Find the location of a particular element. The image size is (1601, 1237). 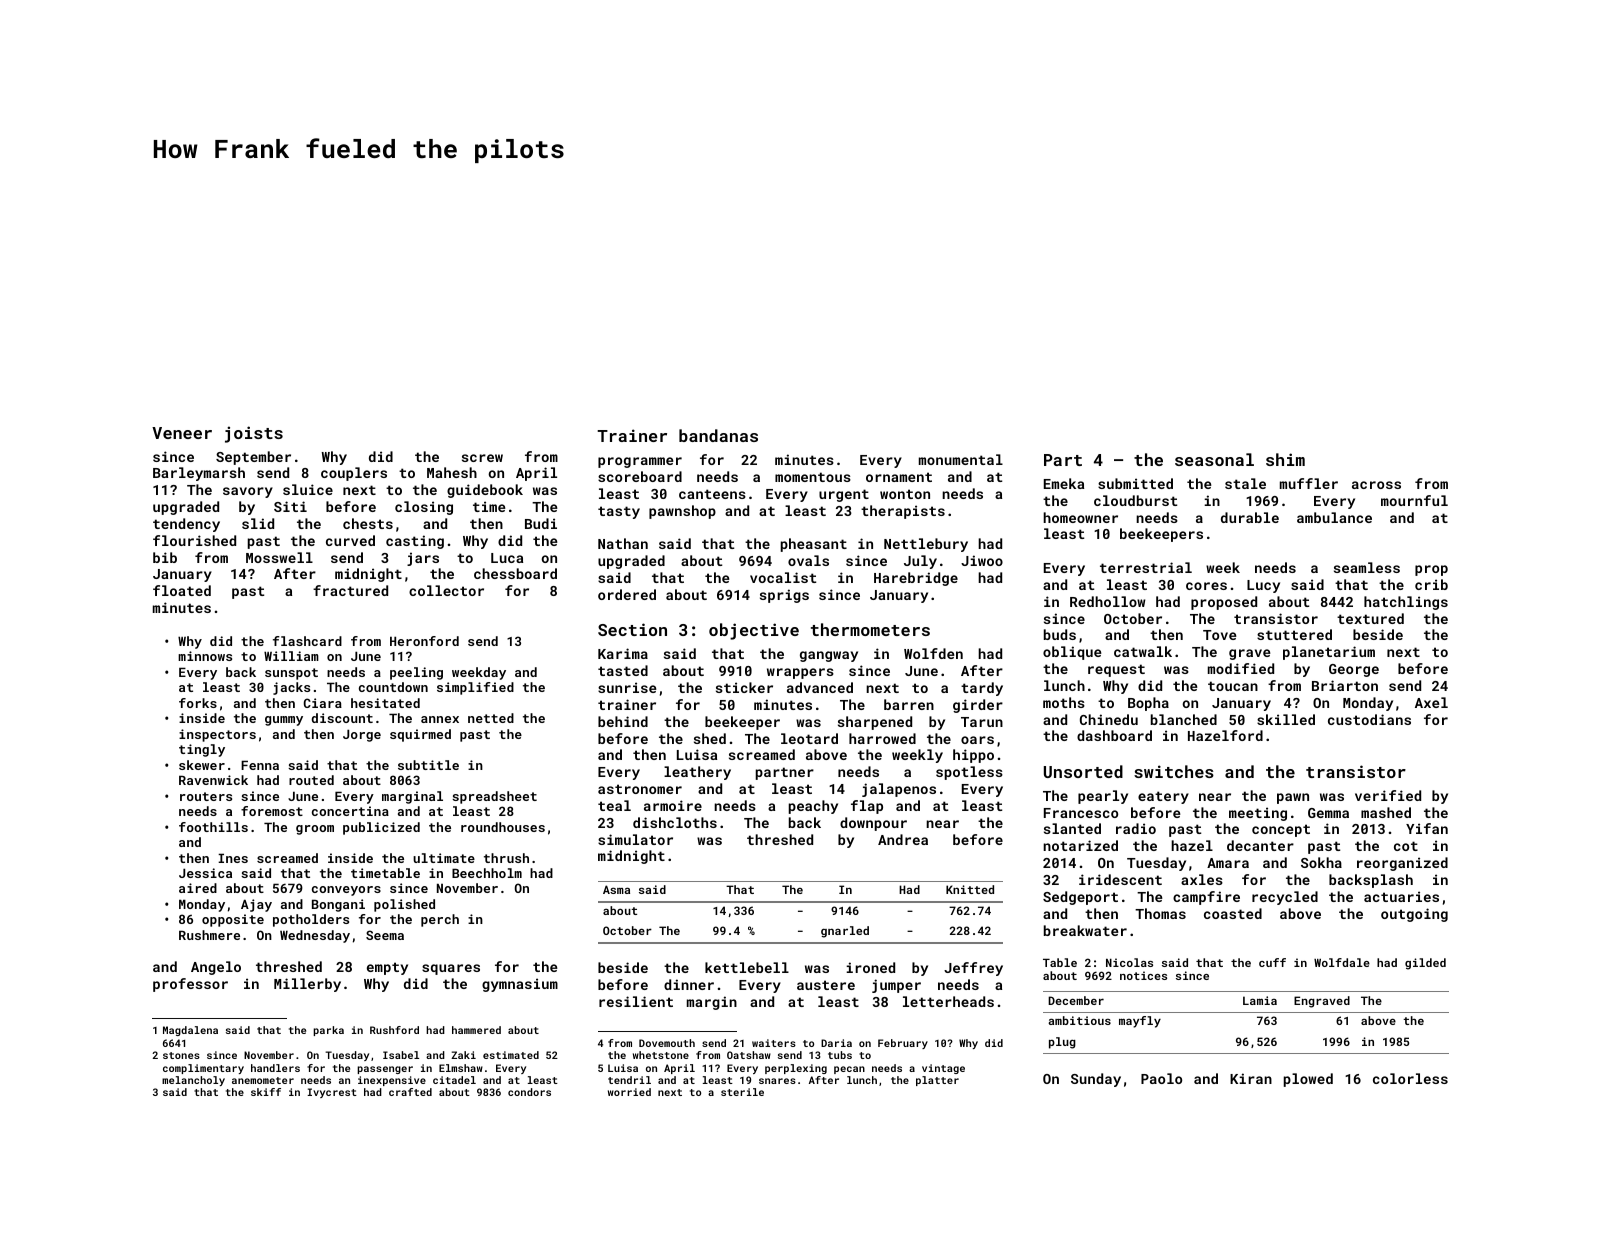

routers is located at coordinates (206, 796).
